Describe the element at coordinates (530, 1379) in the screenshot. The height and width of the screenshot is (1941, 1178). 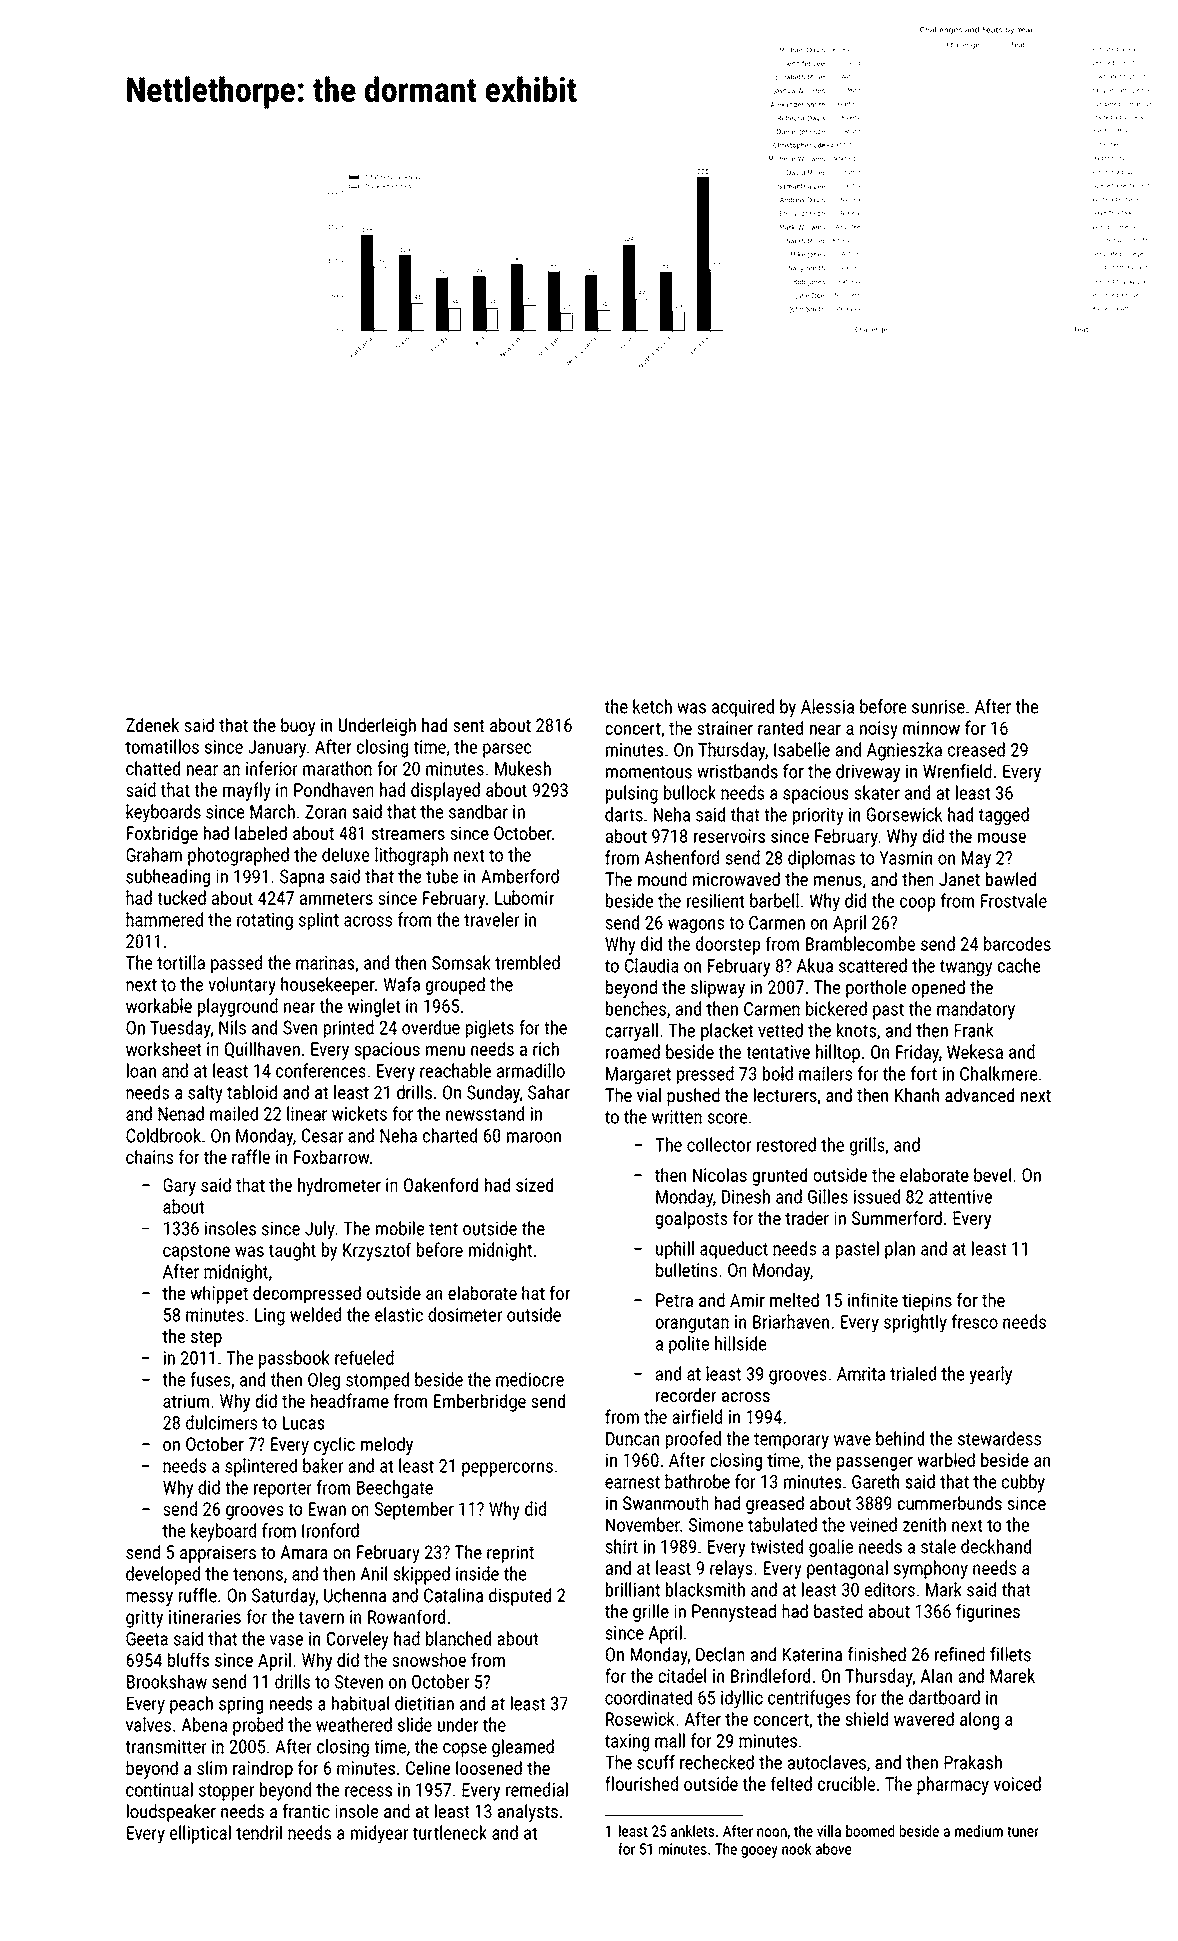
I see `mediocre` at that location.
